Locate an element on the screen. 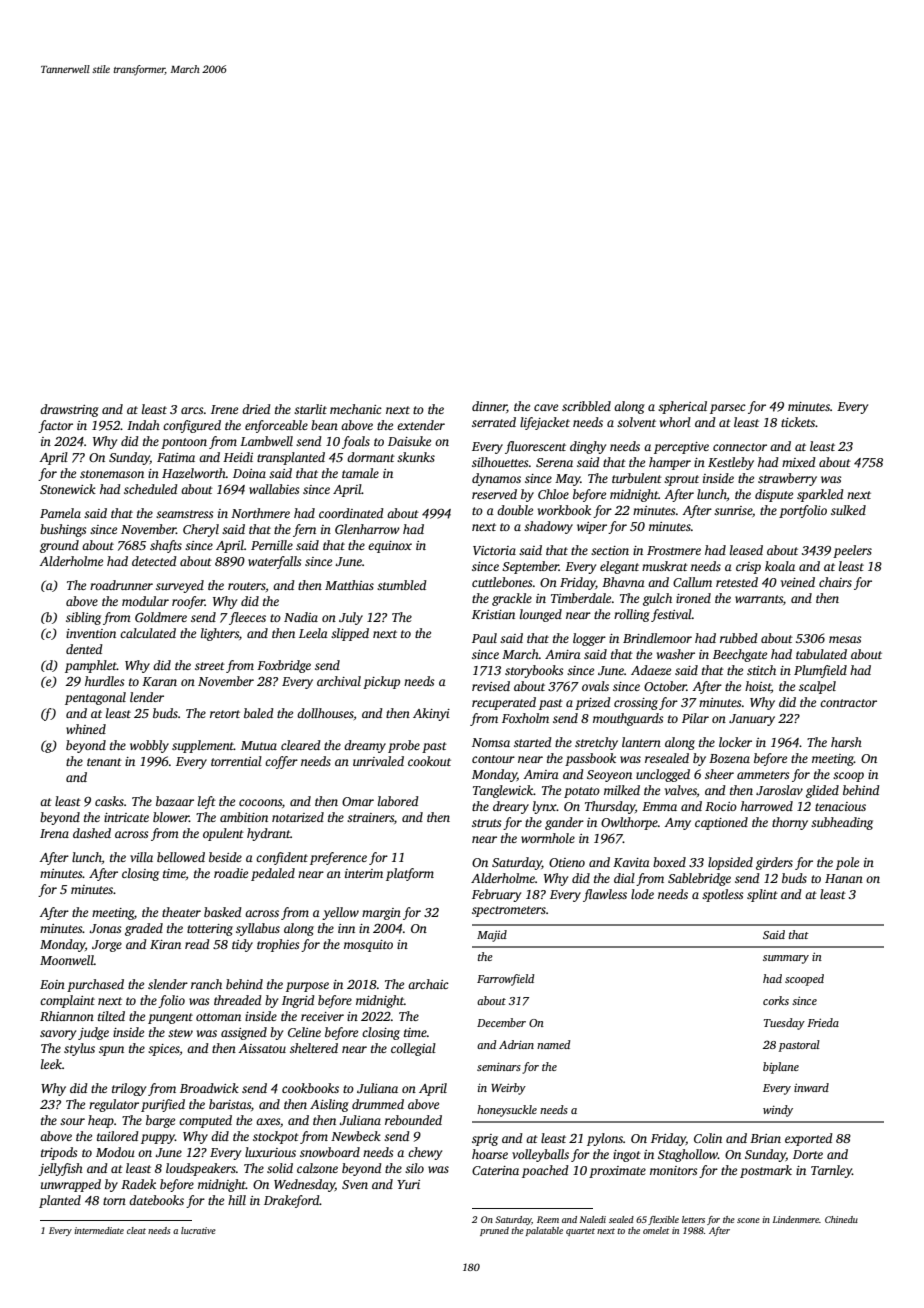  luxurious is located at coordinates (270, 1152).
